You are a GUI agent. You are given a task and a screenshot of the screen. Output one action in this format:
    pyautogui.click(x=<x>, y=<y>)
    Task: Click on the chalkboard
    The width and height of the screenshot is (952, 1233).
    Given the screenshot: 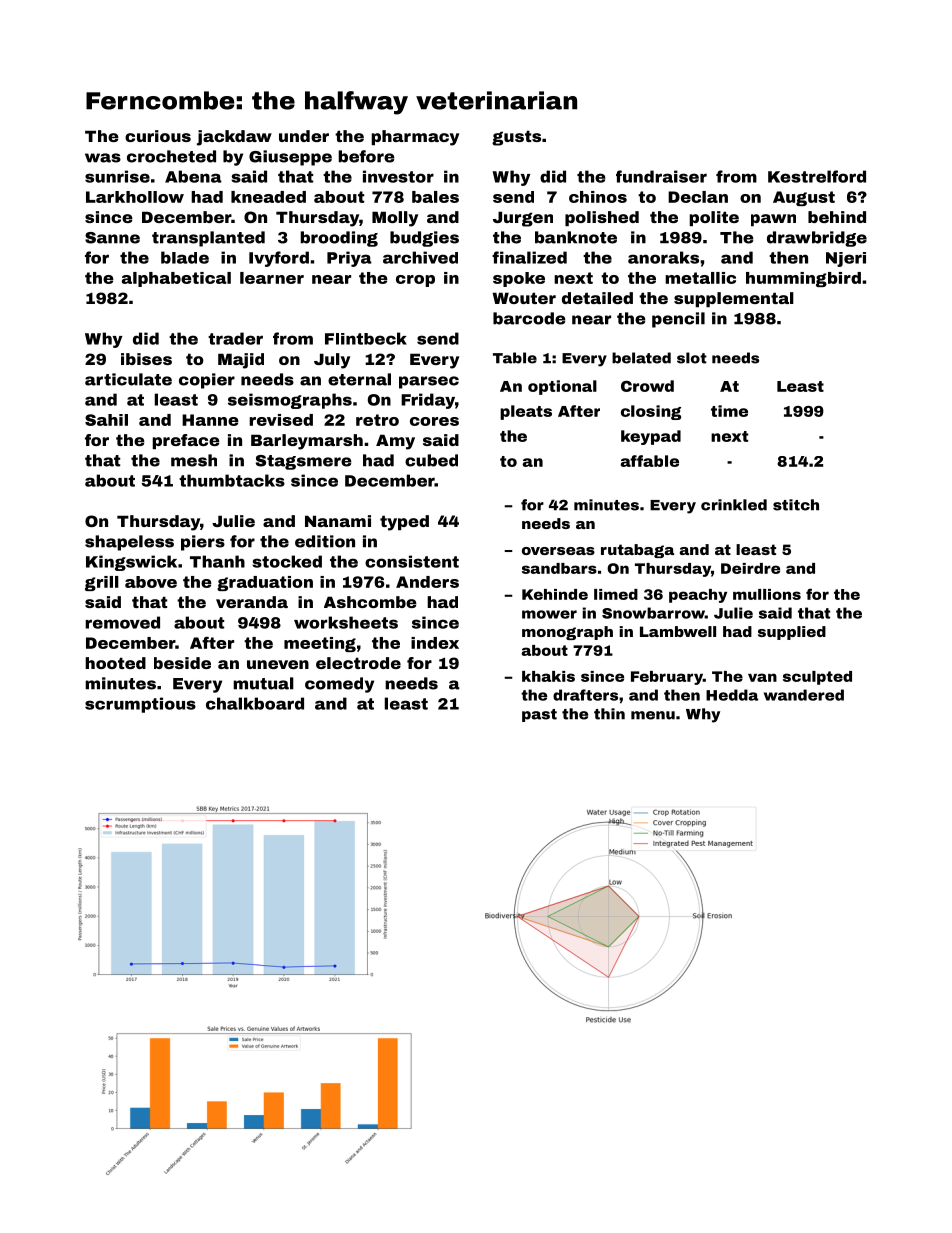 What is the action you would take?
    pyautogui.click(x=255, y=703)
